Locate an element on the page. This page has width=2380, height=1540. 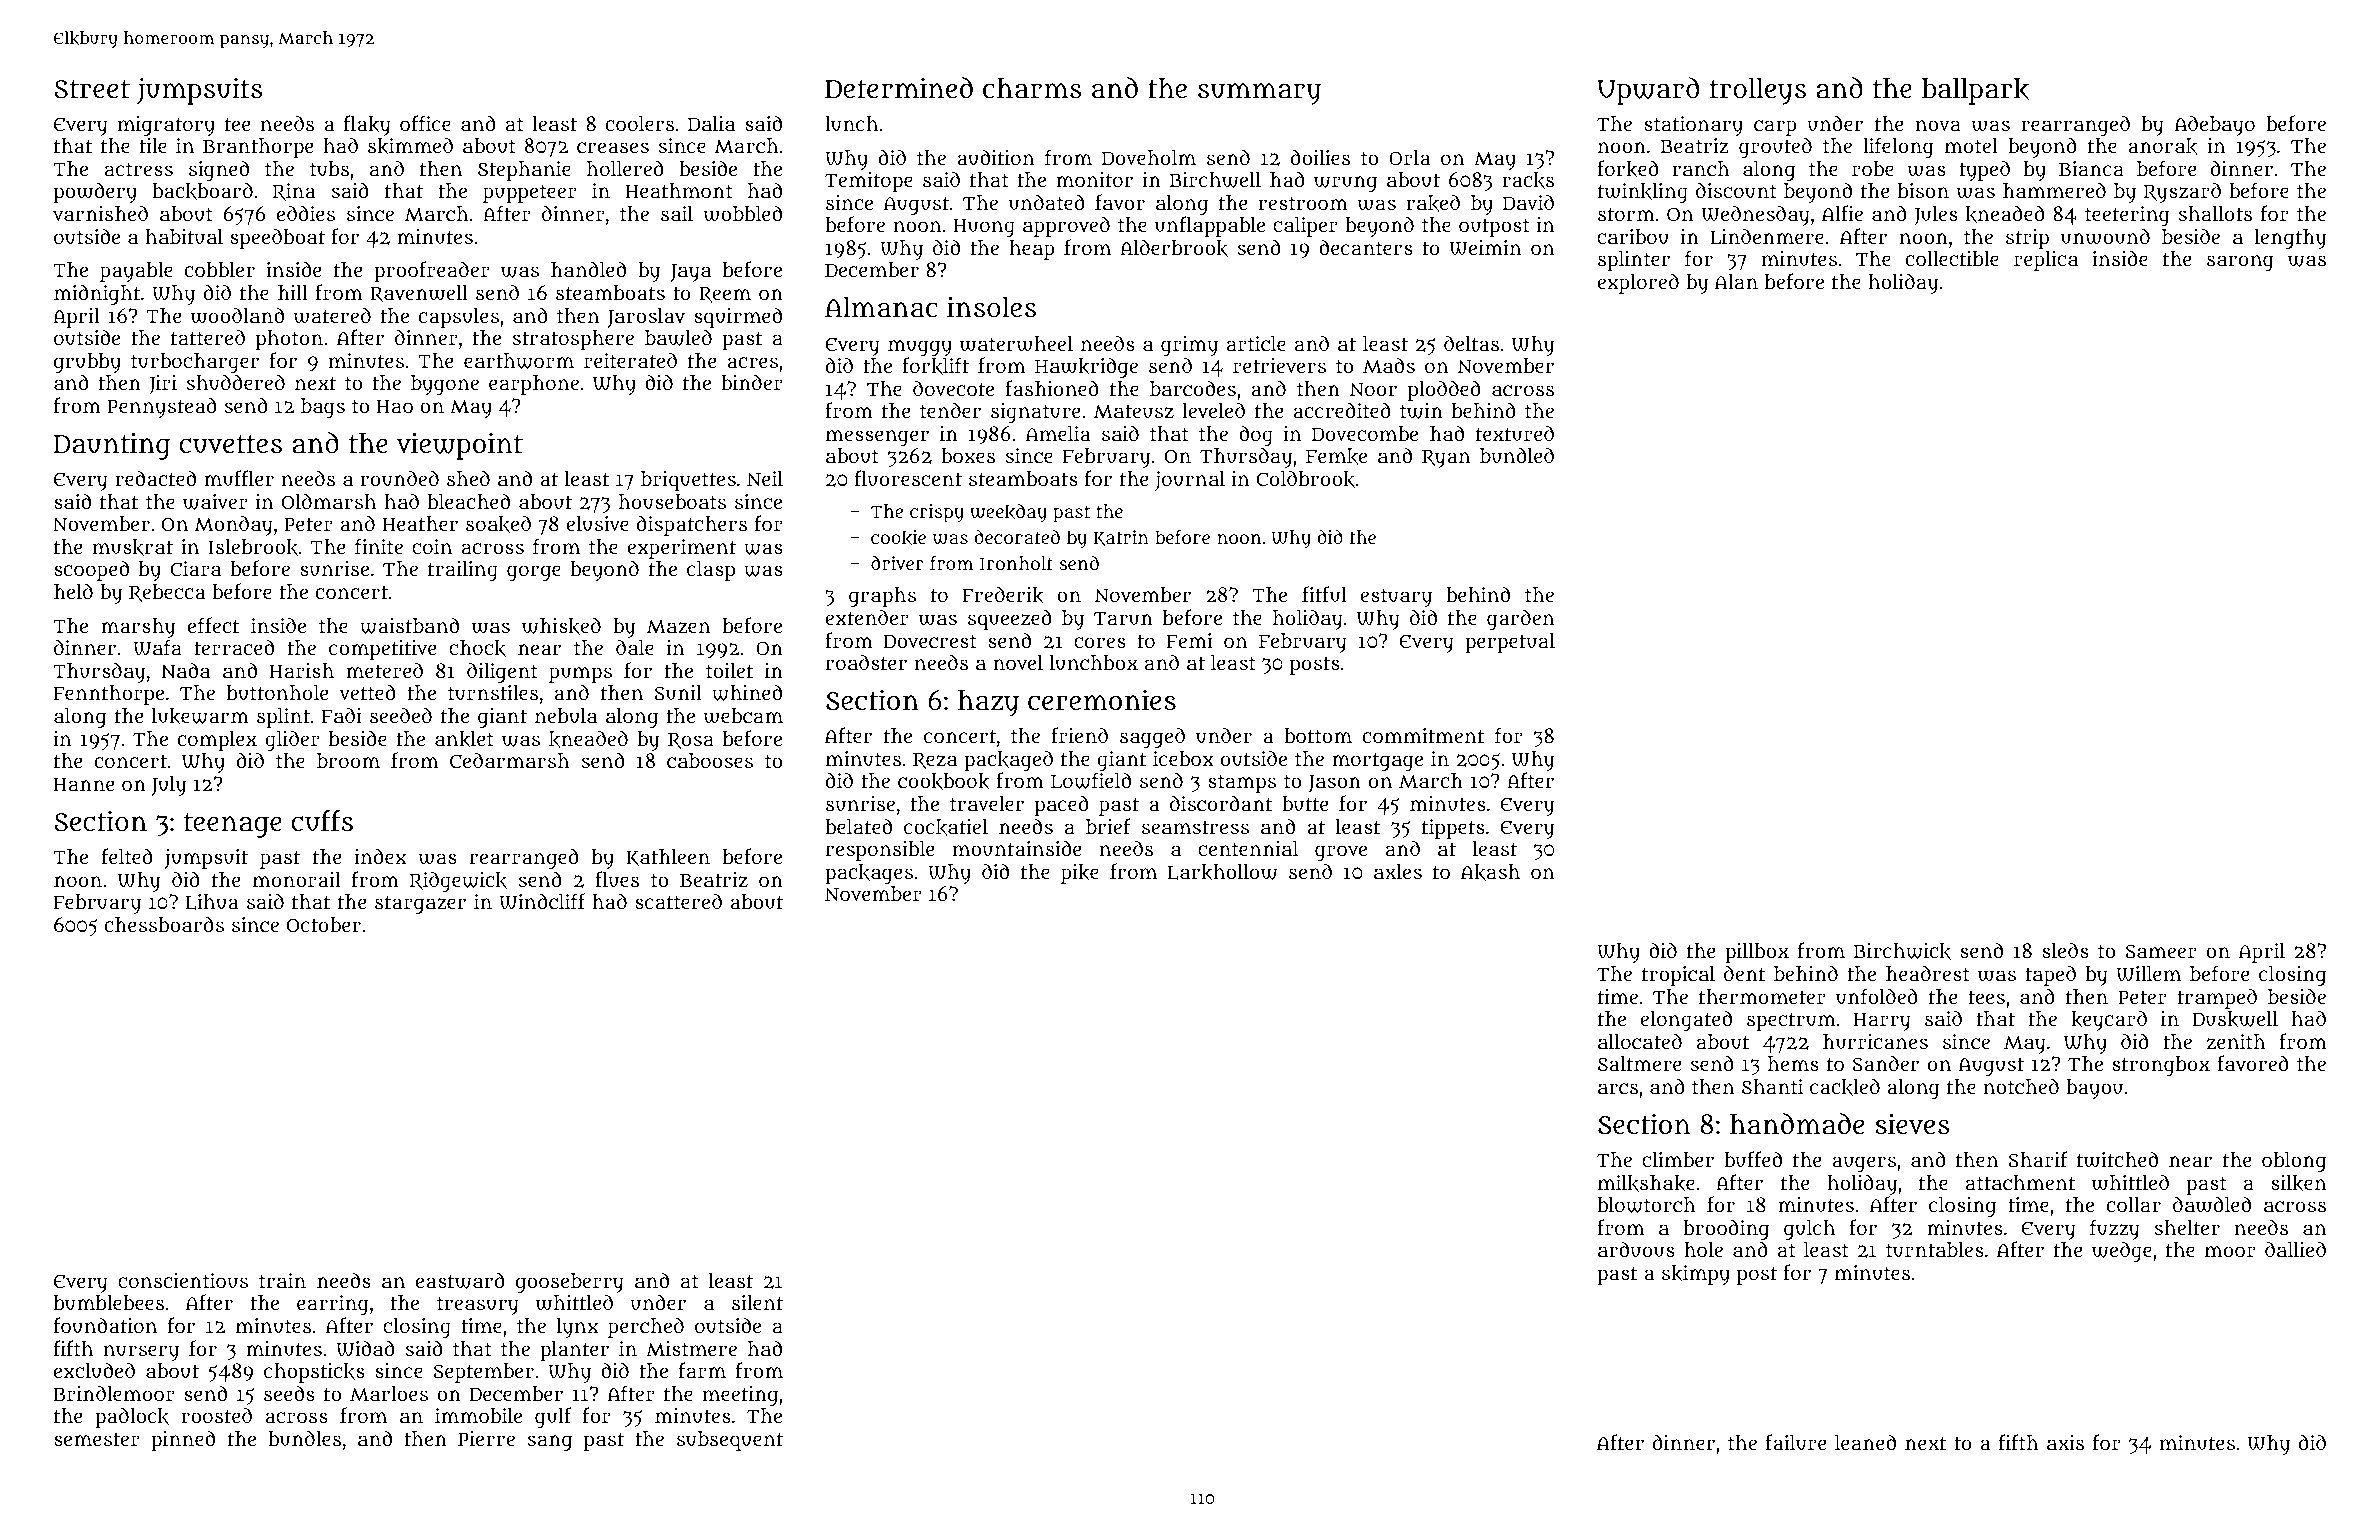
subsequent is located at coordinates (730, 1441).
